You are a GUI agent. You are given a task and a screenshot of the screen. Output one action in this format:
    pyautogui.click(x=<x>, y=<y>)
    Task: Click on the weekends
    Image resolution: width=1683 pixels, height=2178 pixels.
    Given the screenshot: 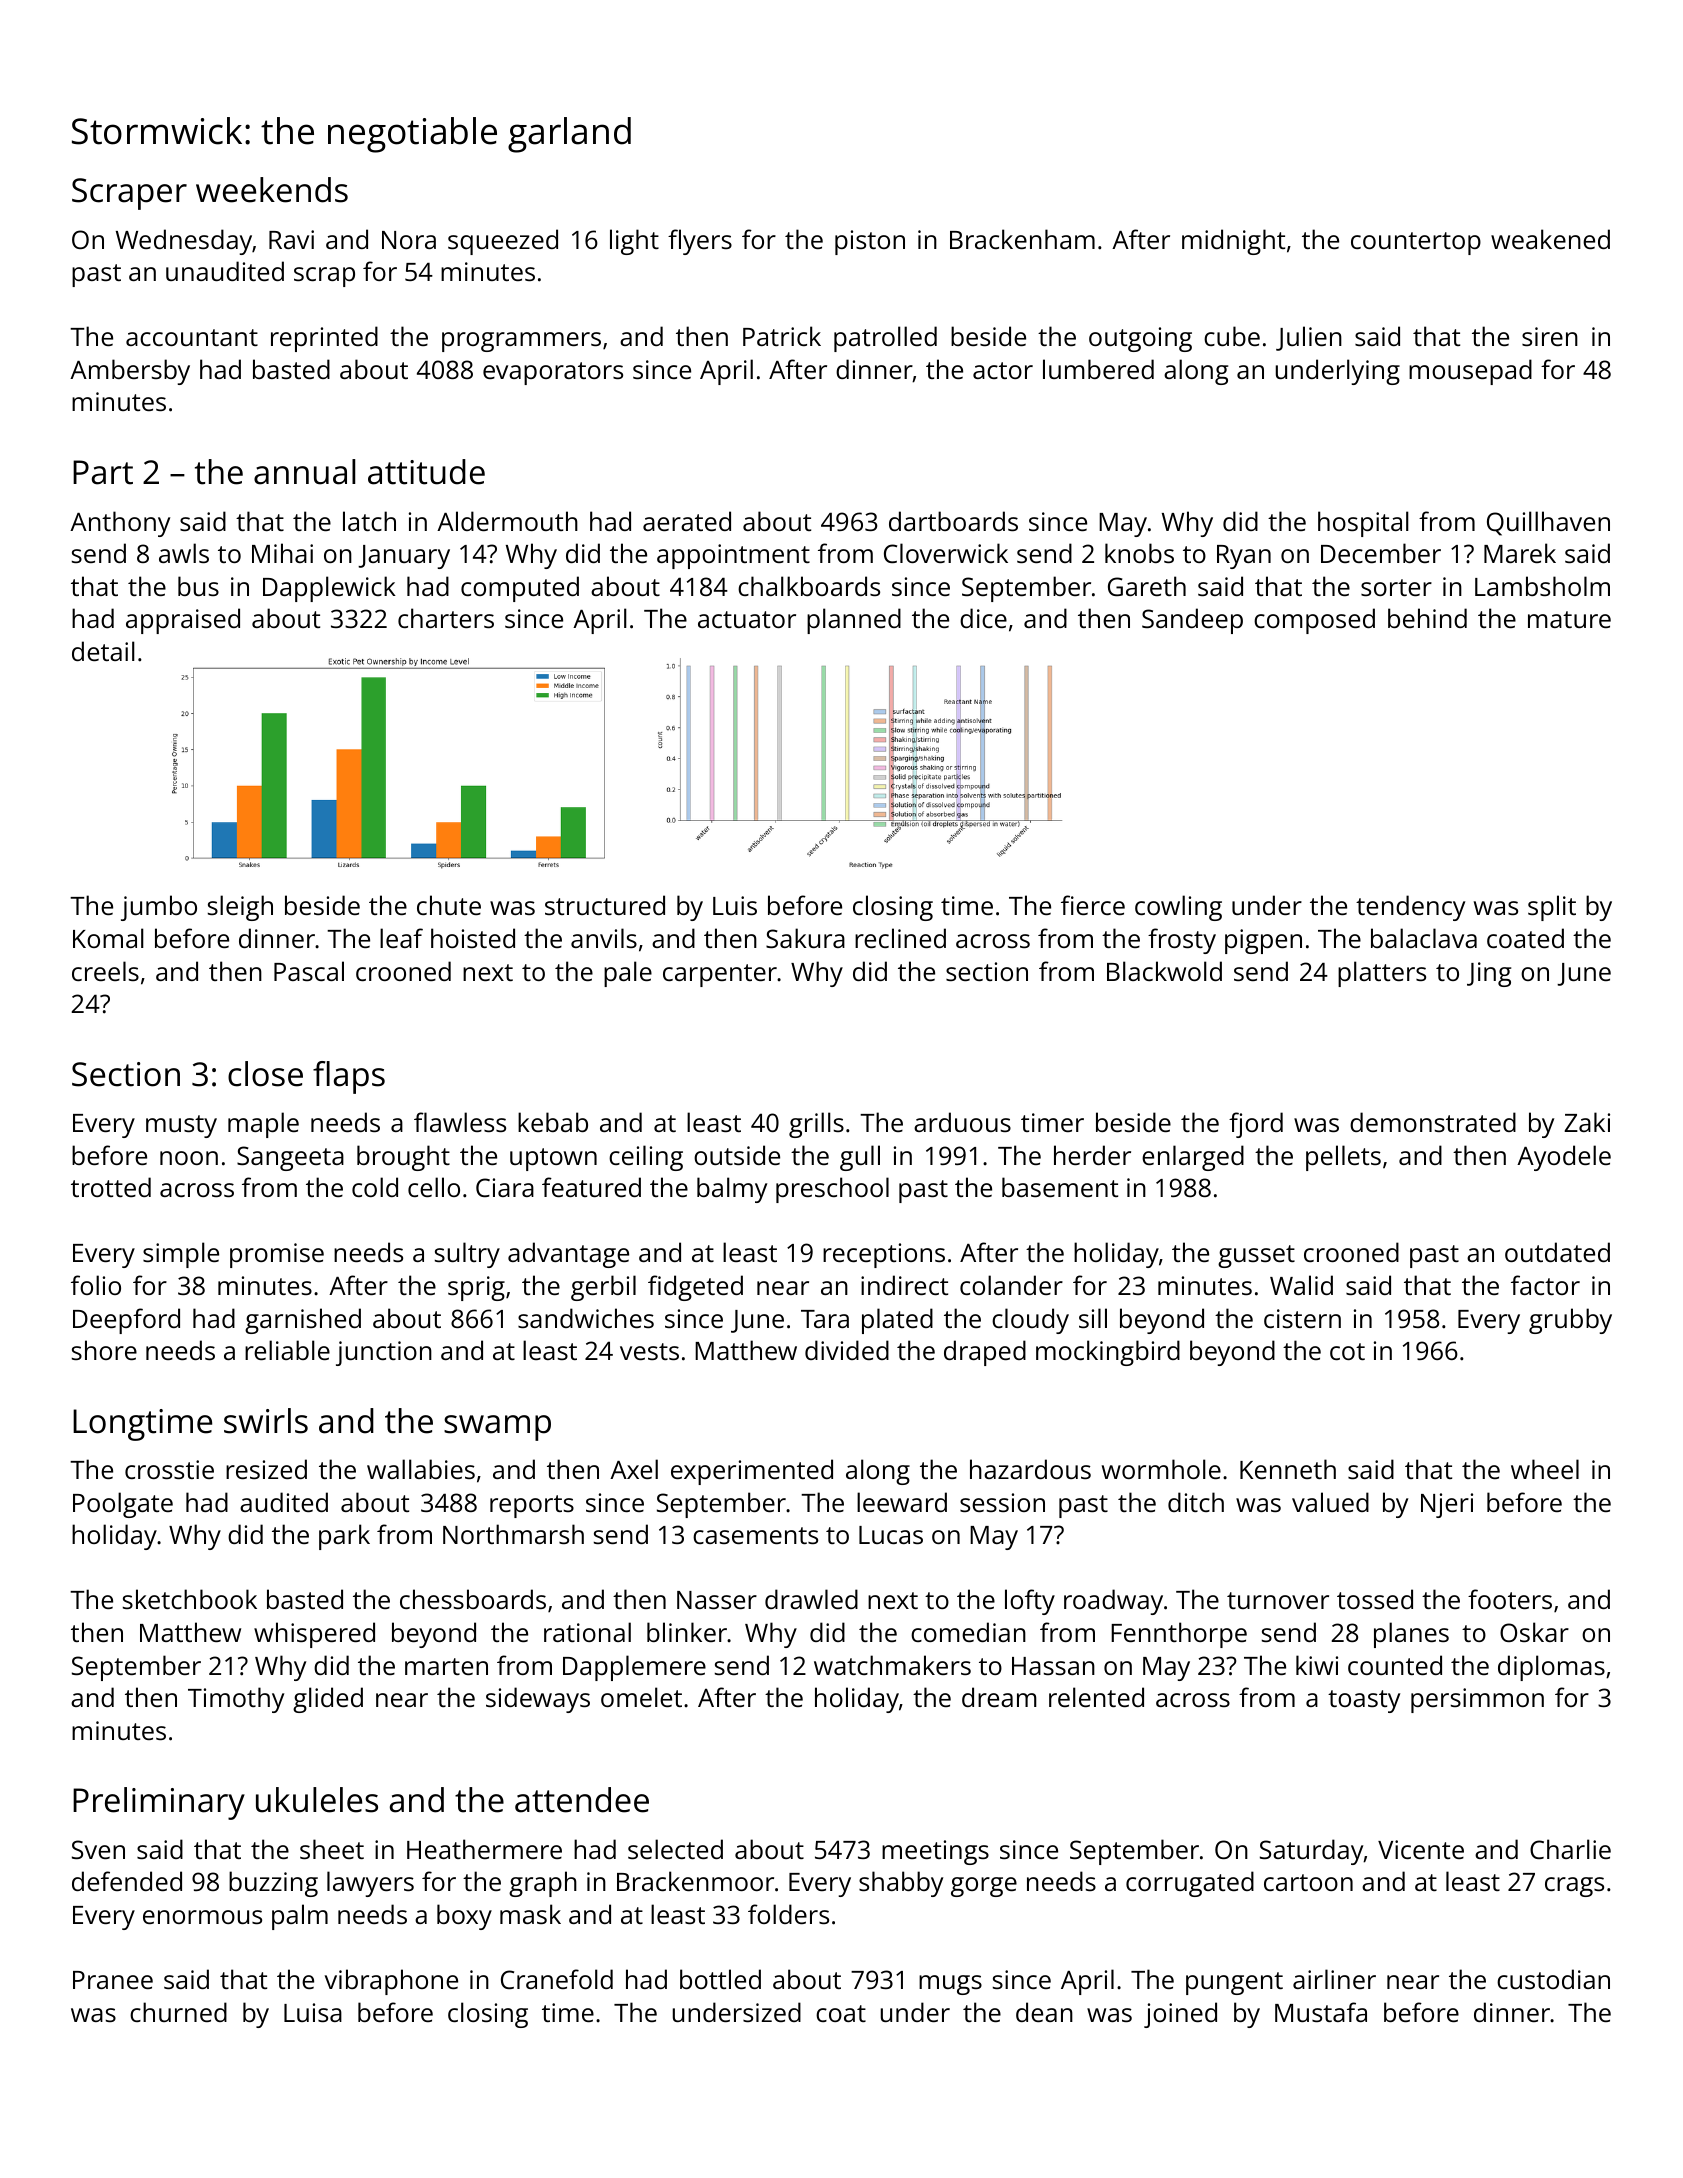 What is the action you would take?
    pyautogui.click(x=272, y=190)
